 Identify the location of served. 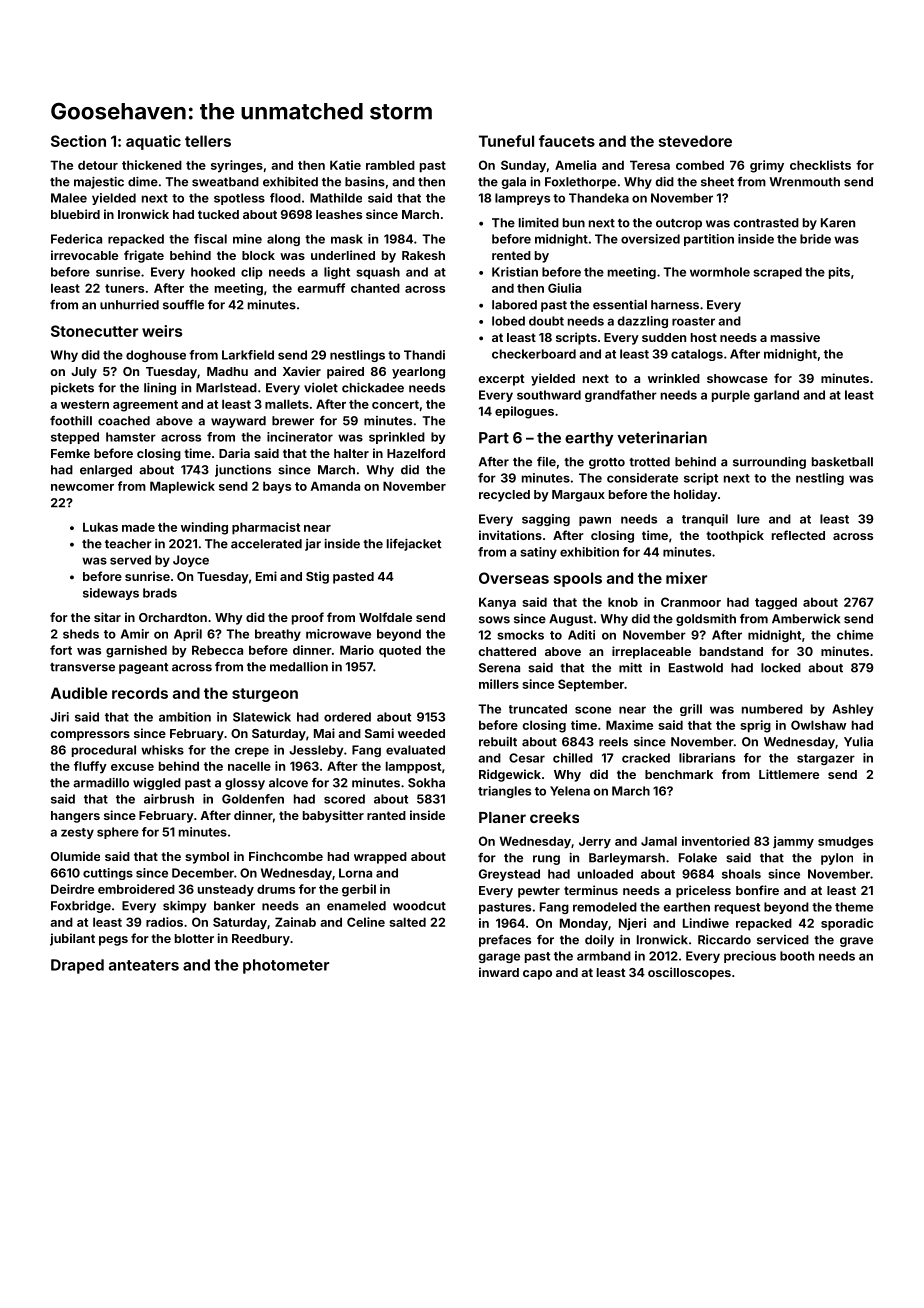
(130, 560).
